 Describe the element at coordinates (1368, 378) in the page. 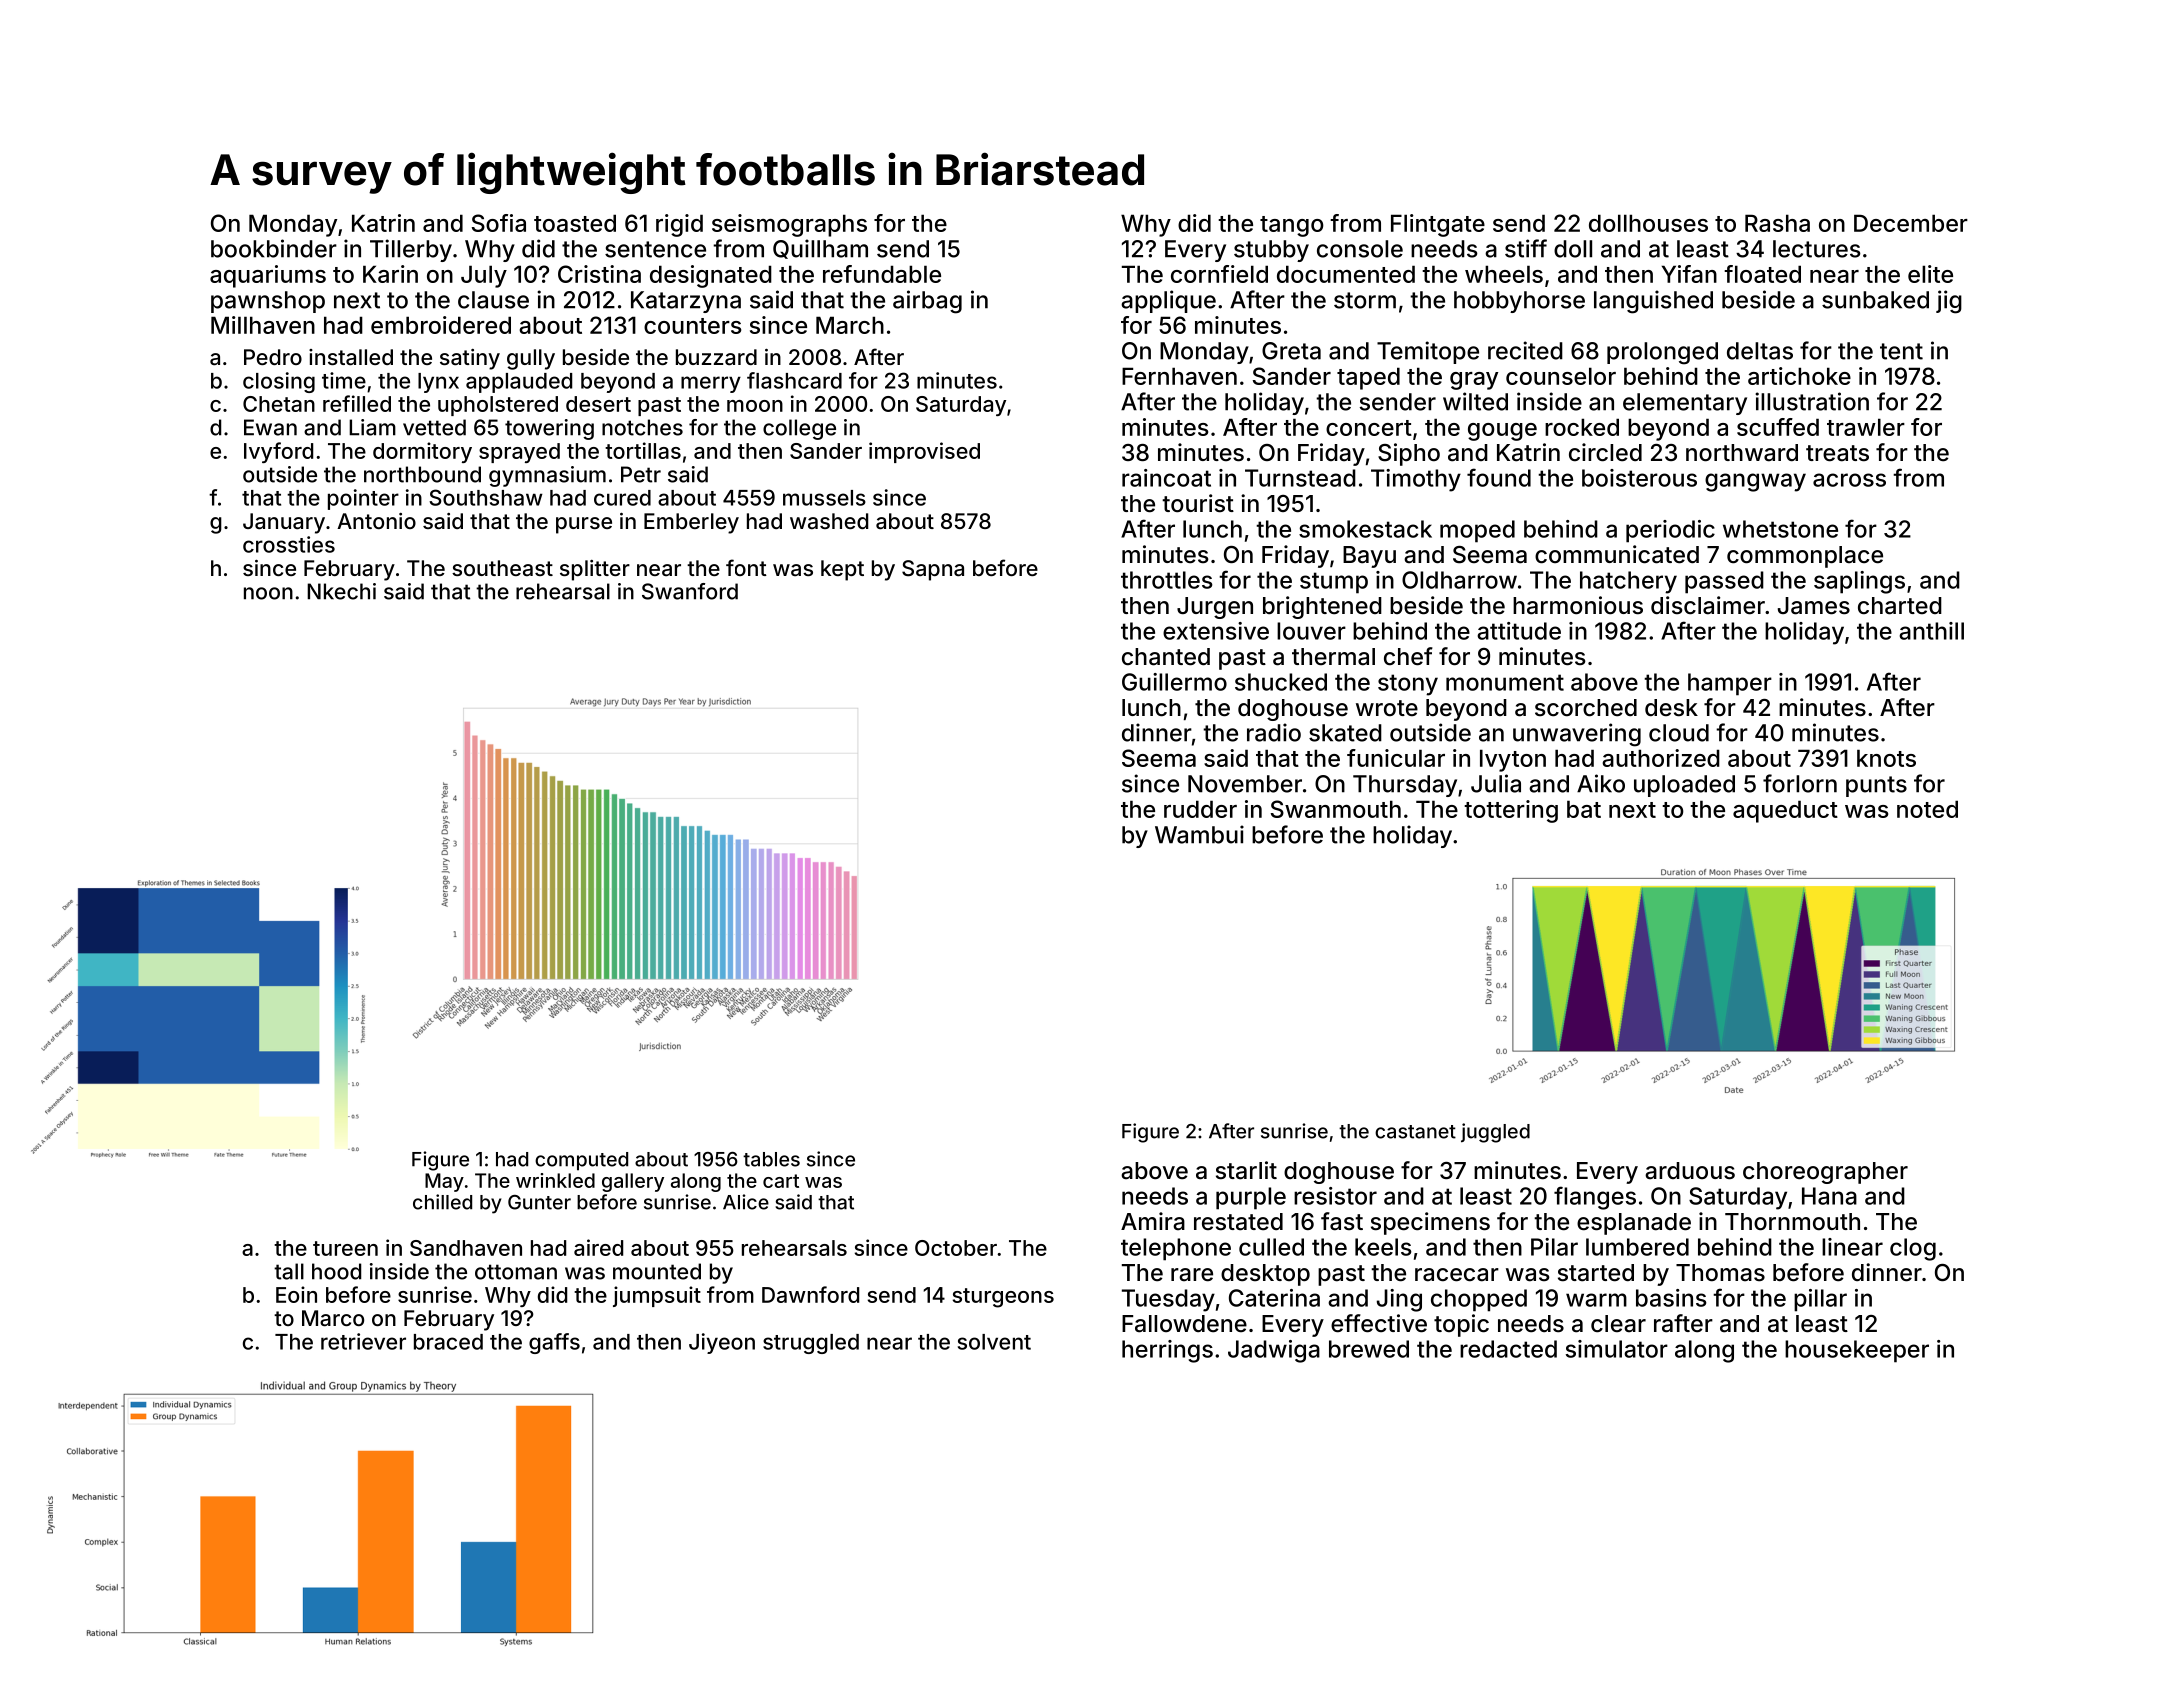

I see `taped` at that location.
